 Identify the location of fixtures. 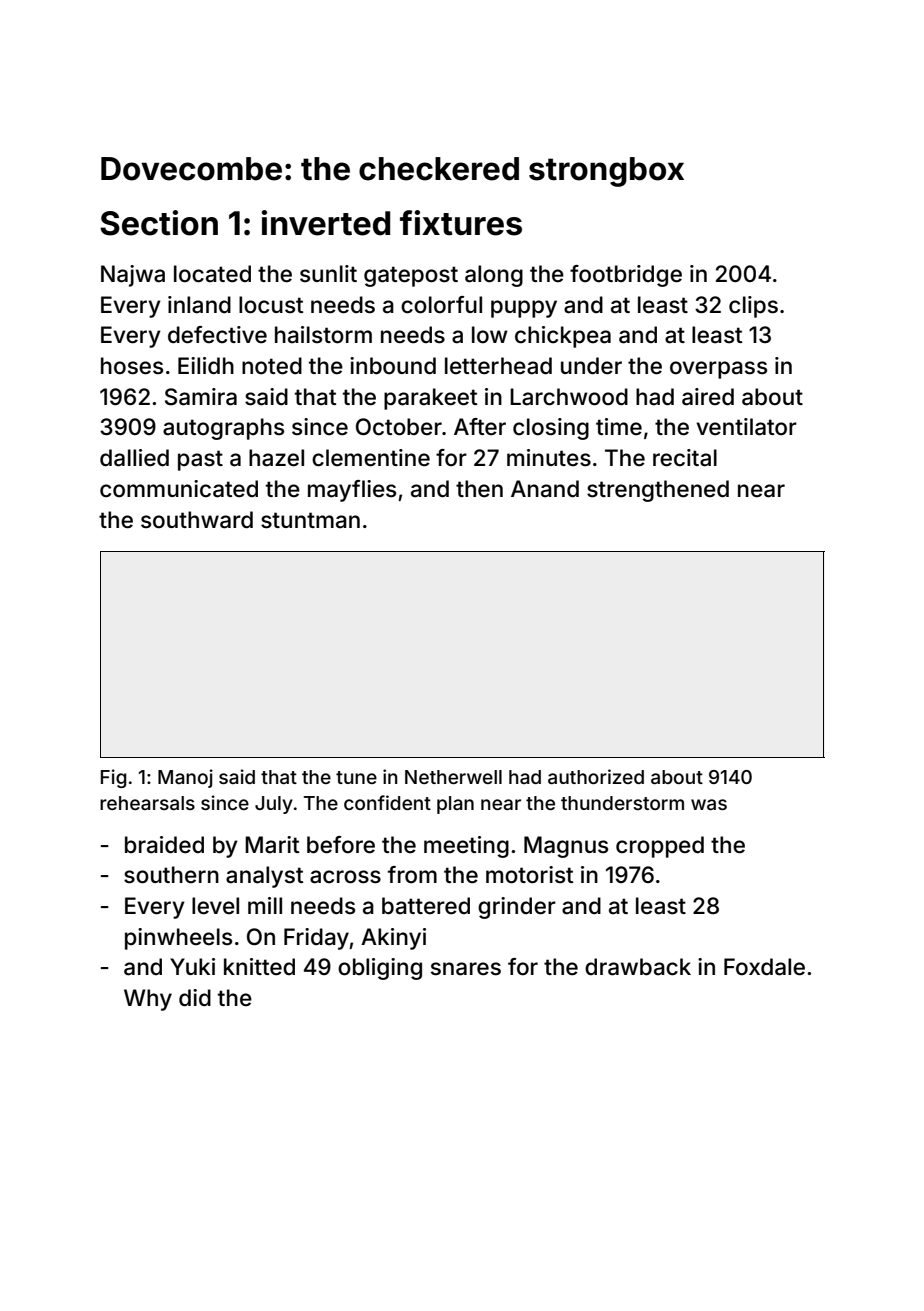
(461, 223).
